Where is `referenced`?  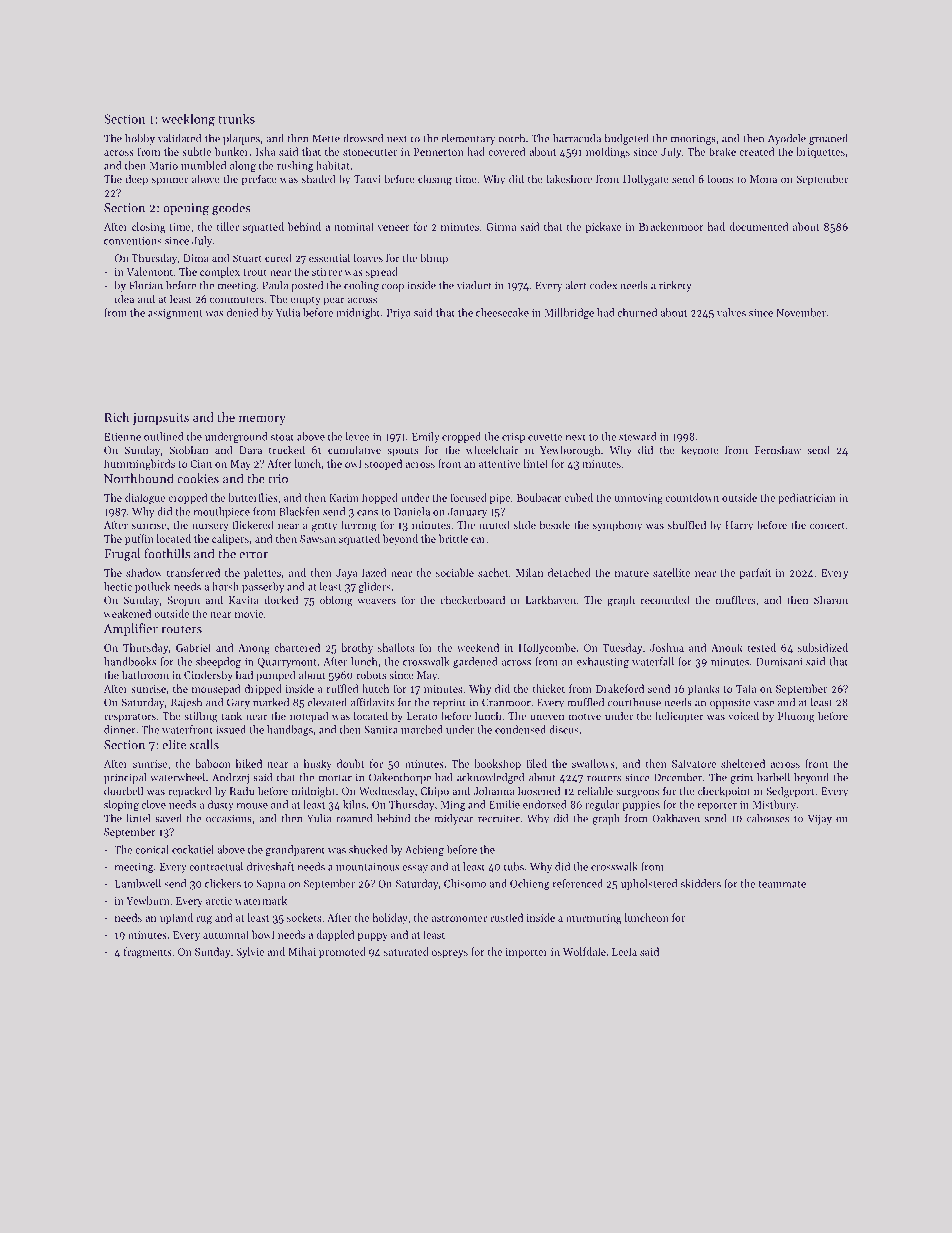 referenced is located at coordinates (578, 883).
